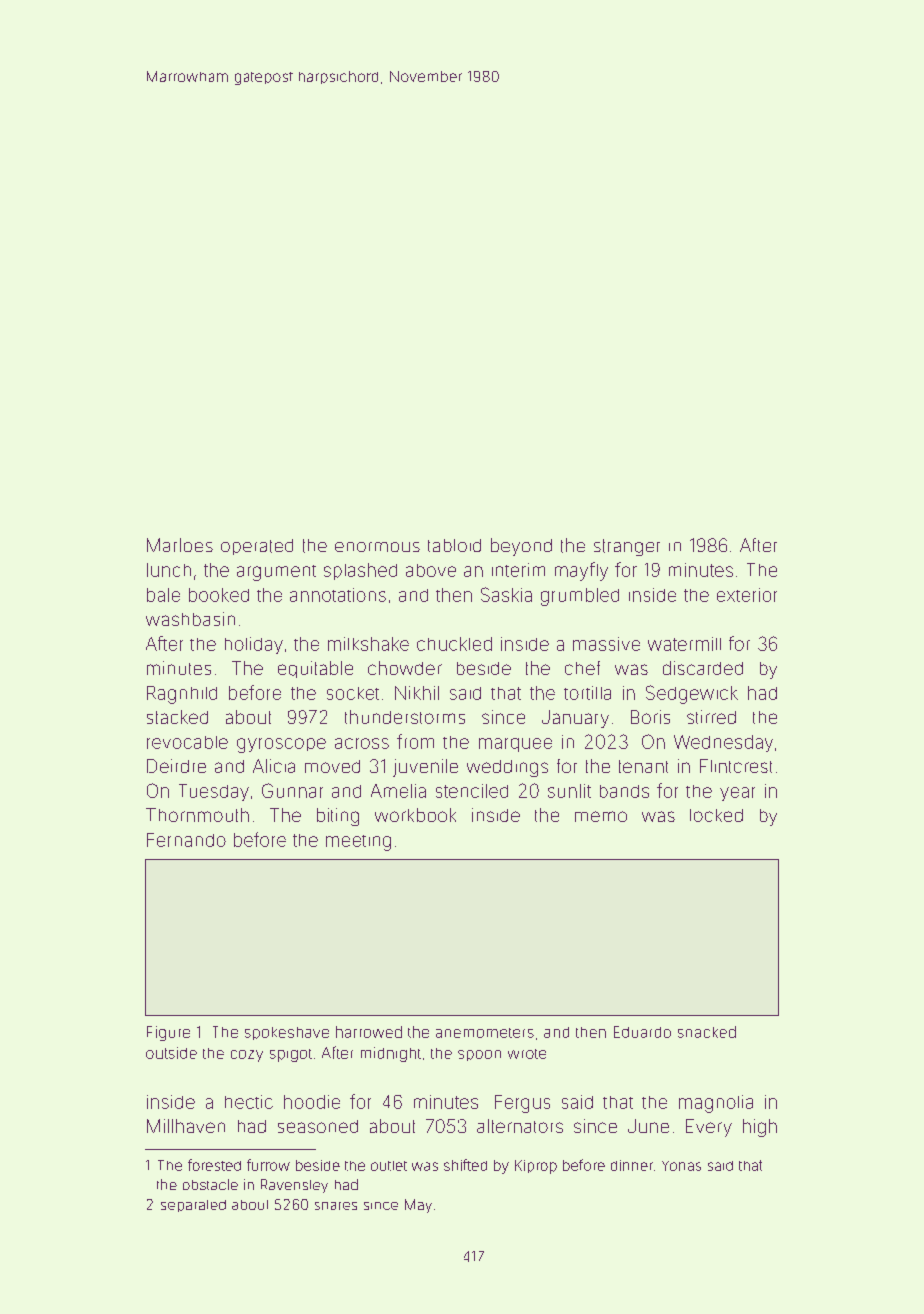 This screenshot has height=1314, width=924. Describe the element at coordinates (684, 644) in the screenshot. I see `watermill` at that location.
